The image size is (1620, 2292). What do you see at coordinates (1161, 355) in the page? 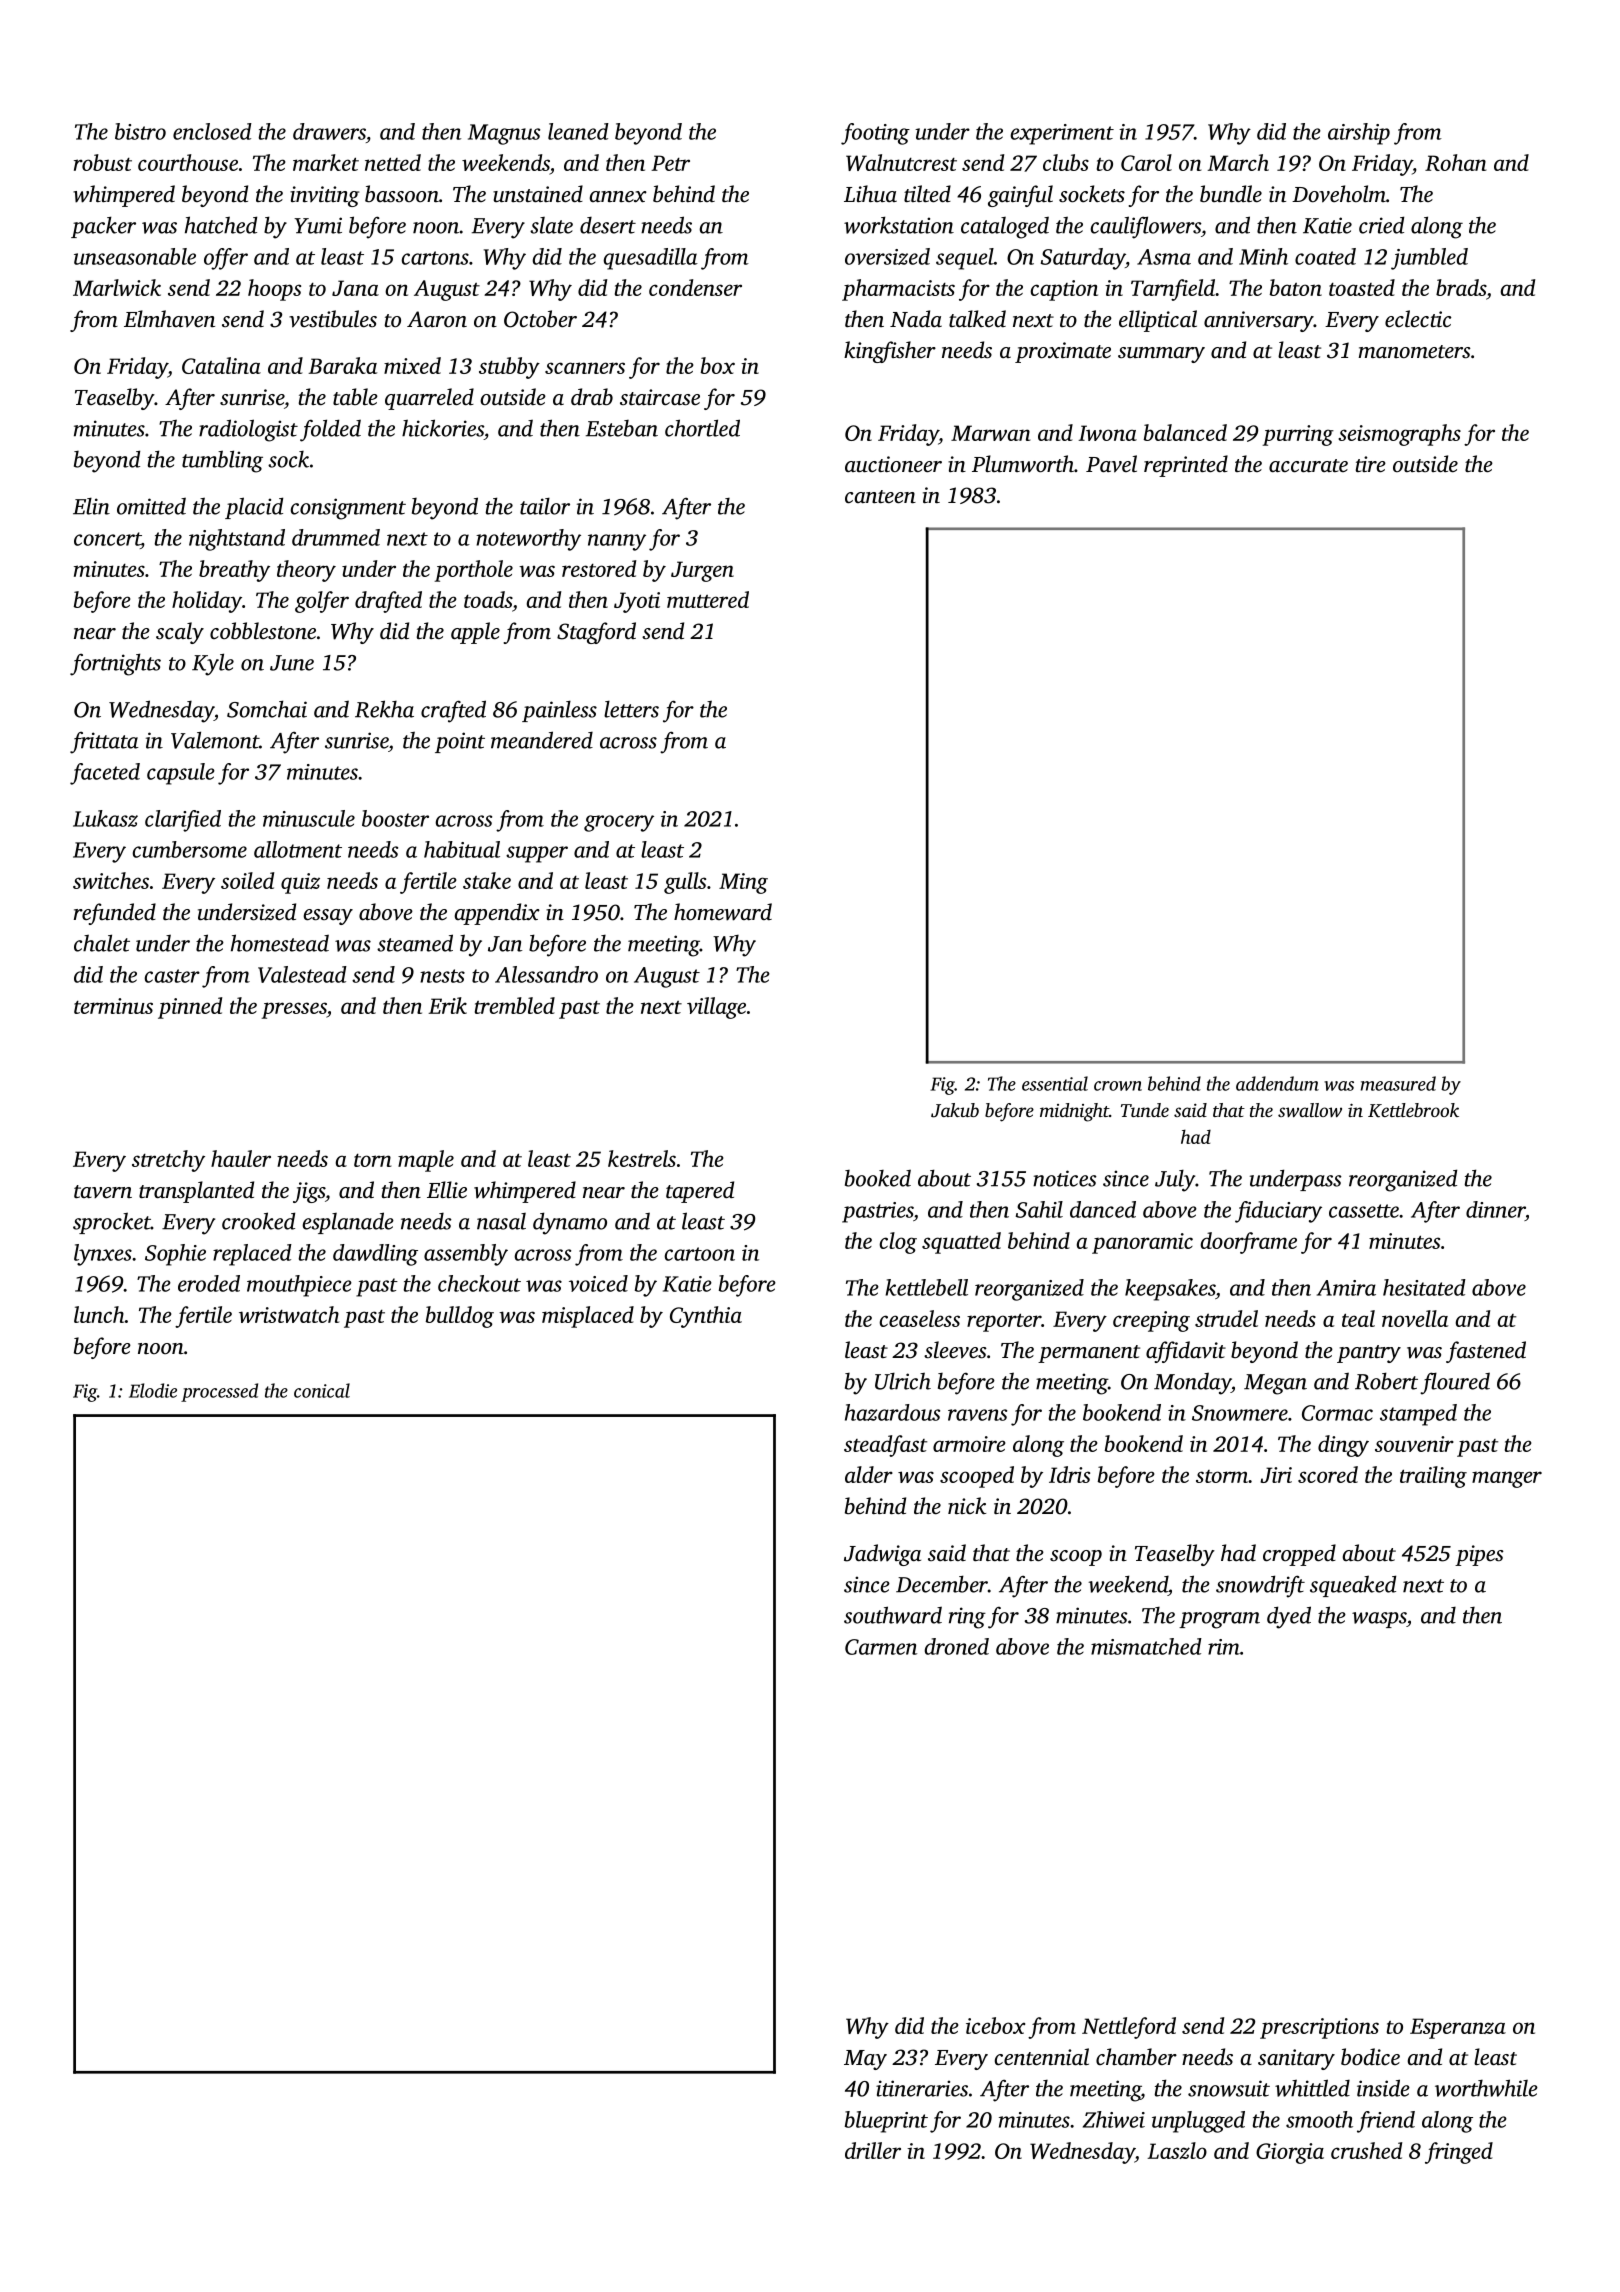
I see `summary` at bounding box center [1161, 355].
